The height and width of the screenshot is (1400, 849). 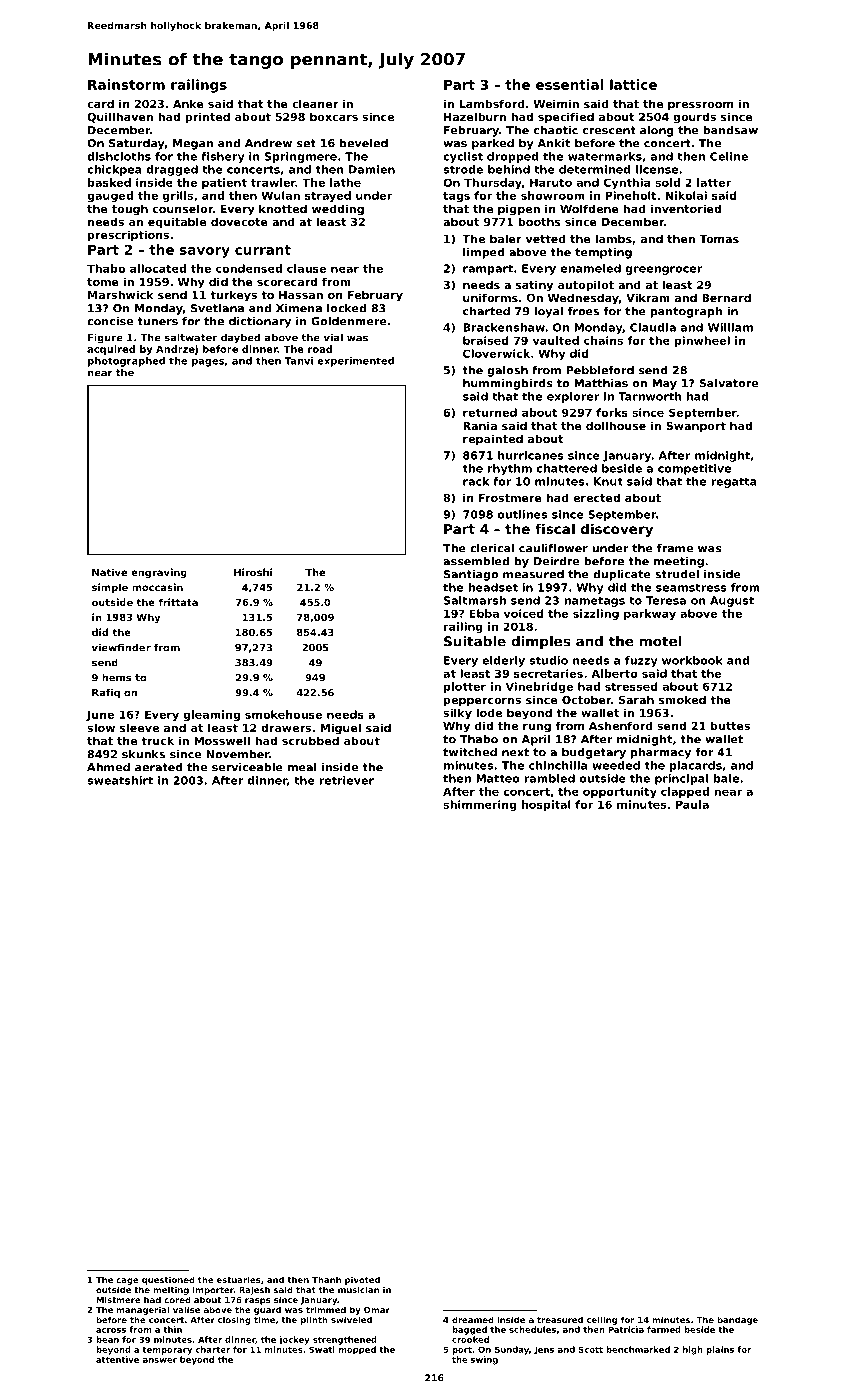 I want to click on strode, so click(x=463, y=169).
